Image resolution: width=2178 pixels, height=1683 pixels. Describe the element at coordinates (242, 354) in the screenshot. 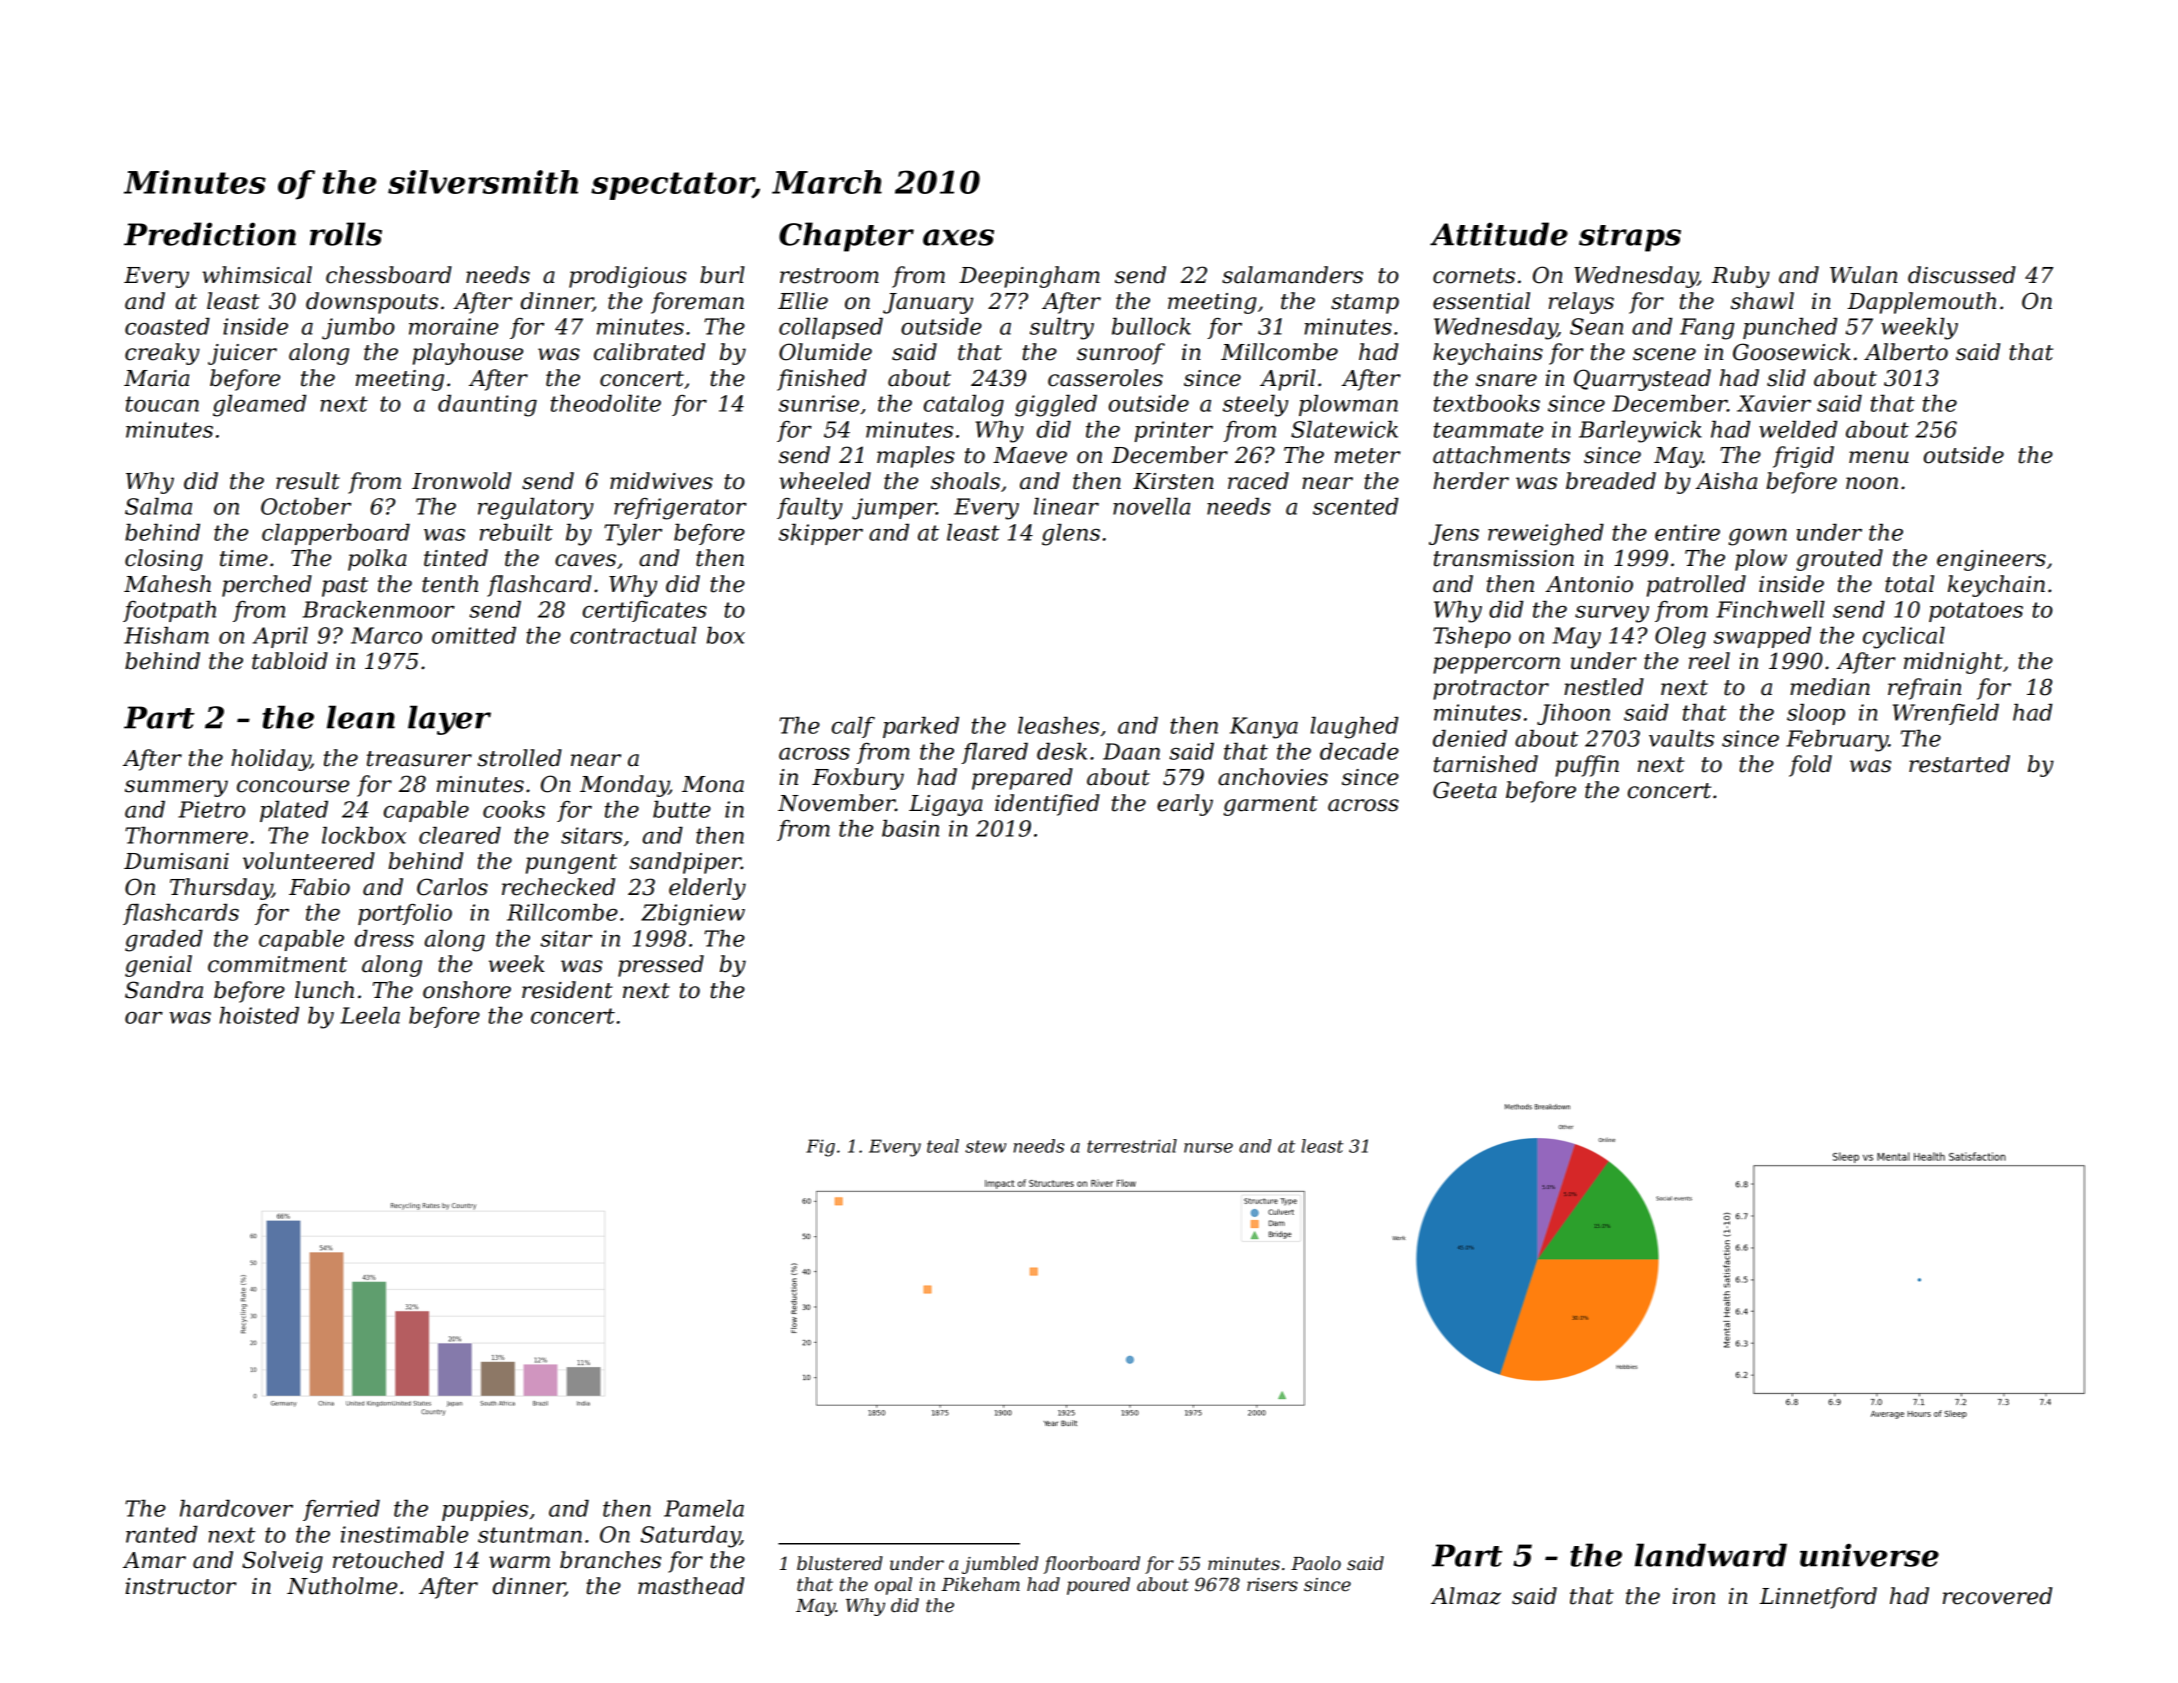

I see `juicer` at that location.
